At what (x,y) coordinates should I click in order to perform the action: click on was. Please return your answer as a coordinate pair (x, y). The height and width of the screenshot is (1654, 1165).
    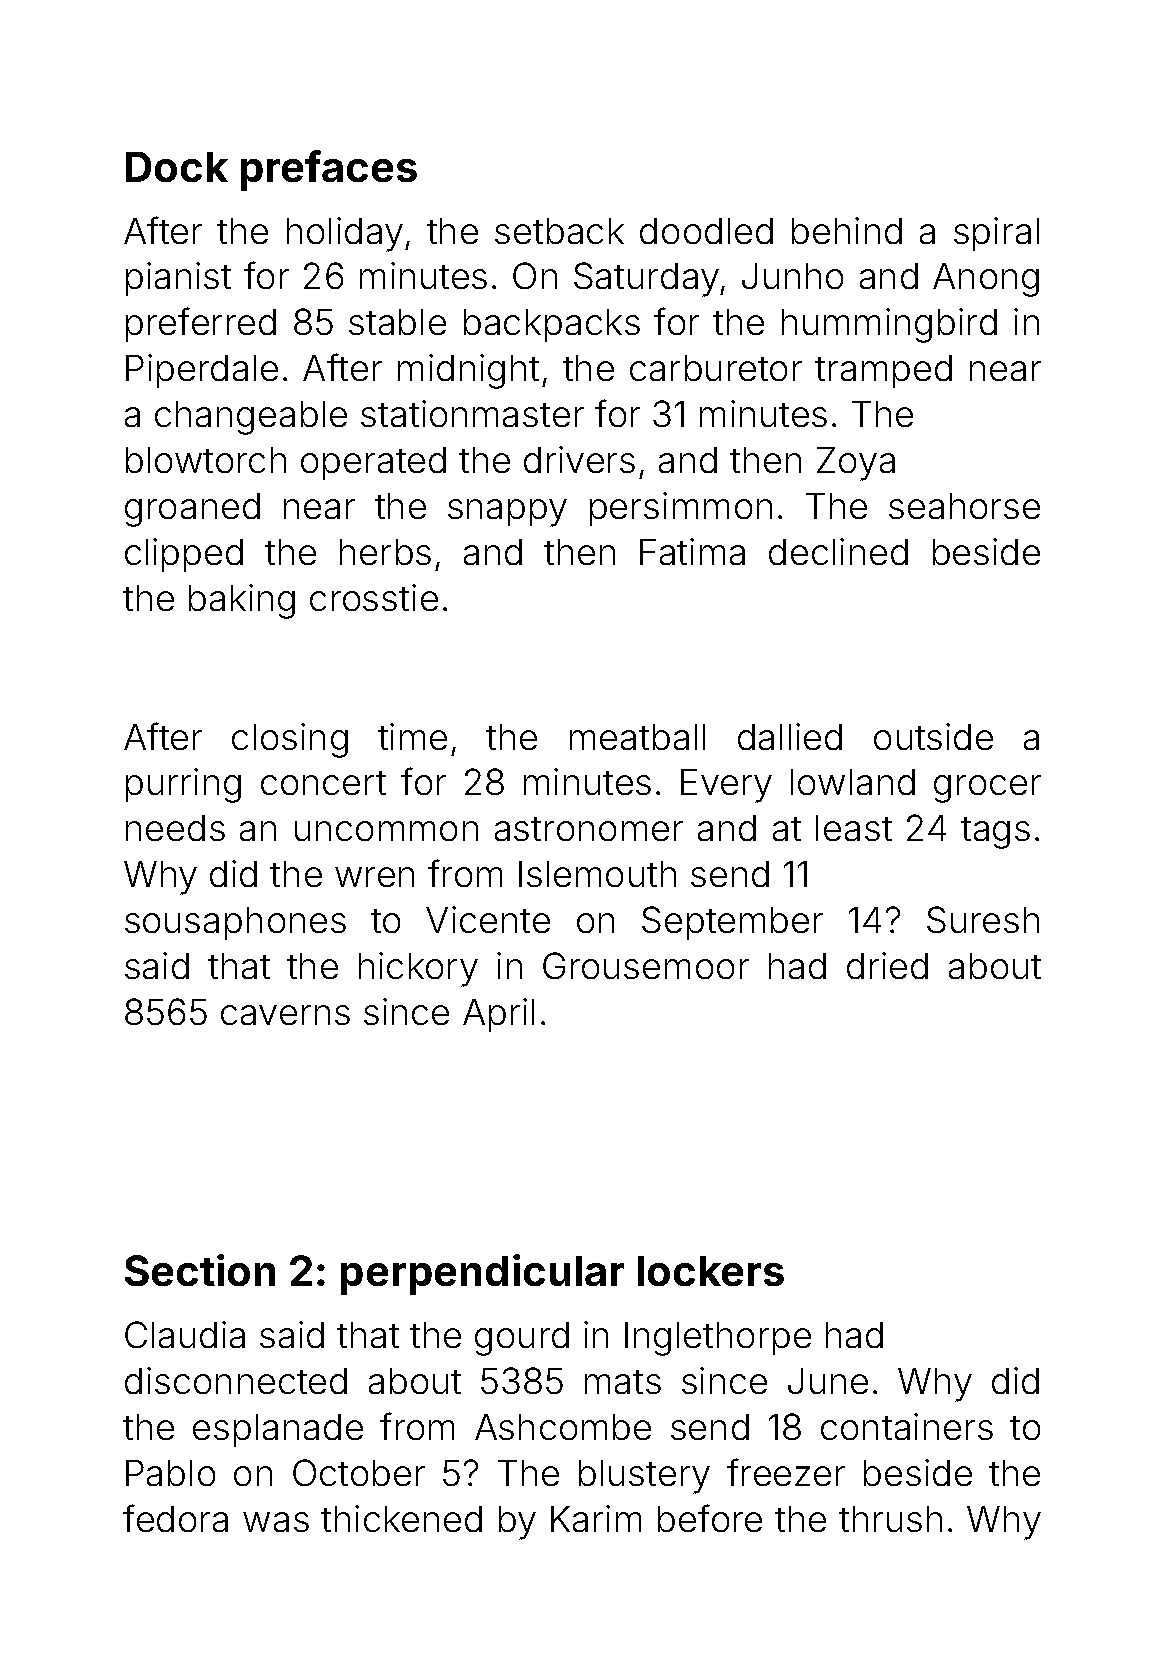
    Looking at the image, I should click on (276, 1522).
